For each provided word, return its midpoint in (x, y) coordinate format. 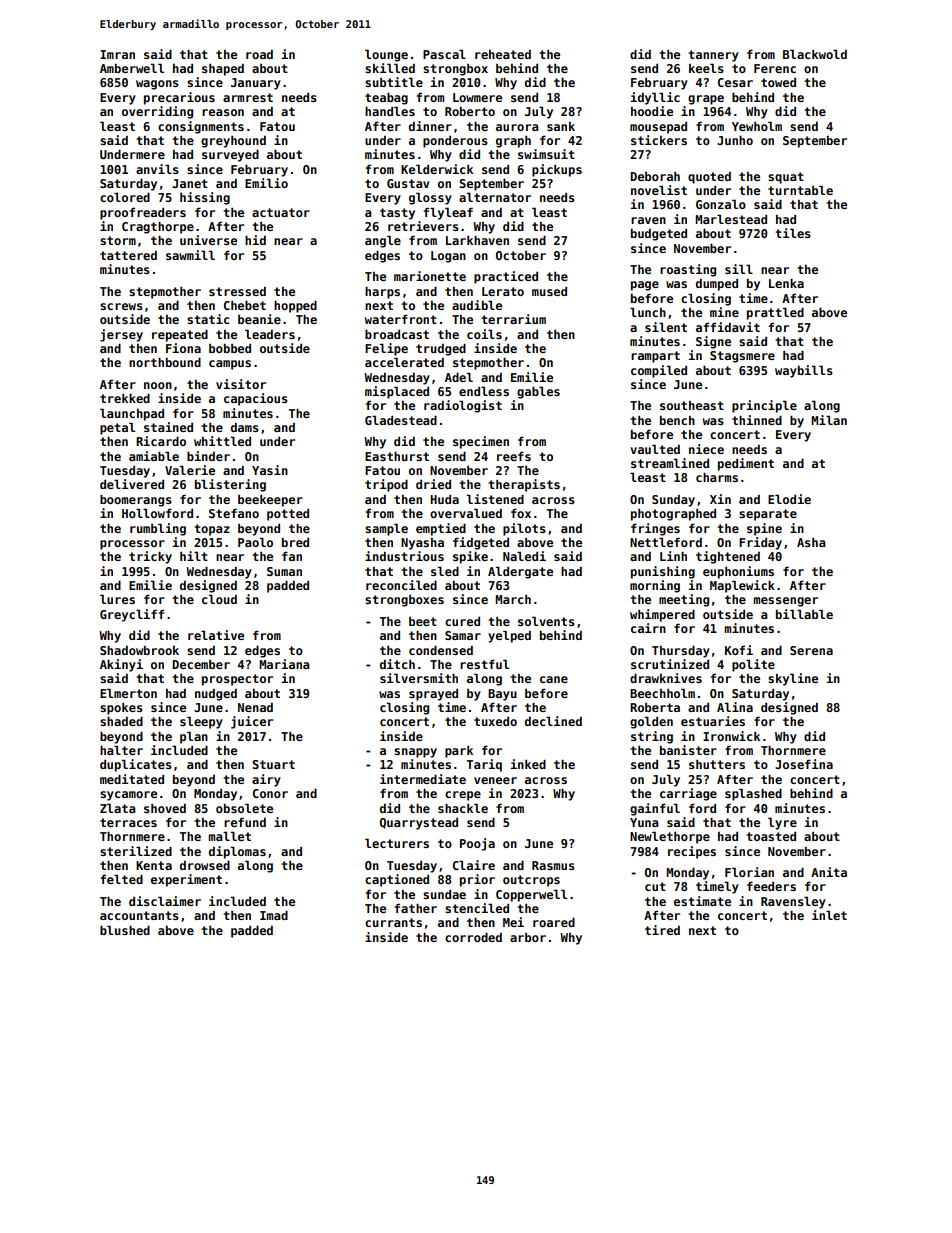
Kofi (739, 650)
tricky (150, 557)
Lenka (786, 283)
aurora (517, 127)
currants (393, 922)
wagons (157, 85)
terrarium (513, 319)
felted (121, 879)
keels (706, 68)
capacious (256, 399)
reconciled (401, 585)
